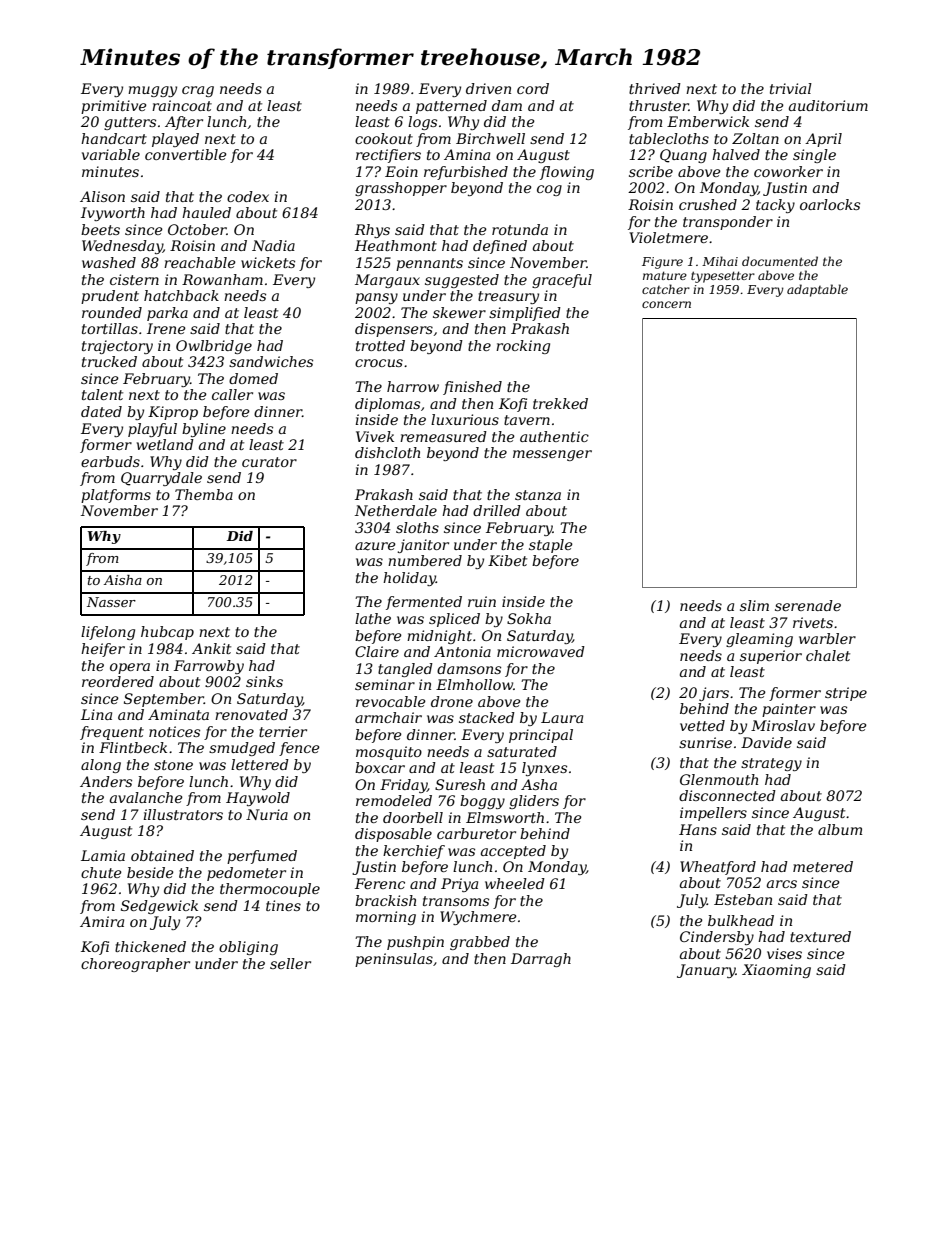 Image resolution: width=952 pixels, height=1233 pixels. Describe the element at coordinates (515, 883) in the screenshot. I see `wheeled` at that location.
